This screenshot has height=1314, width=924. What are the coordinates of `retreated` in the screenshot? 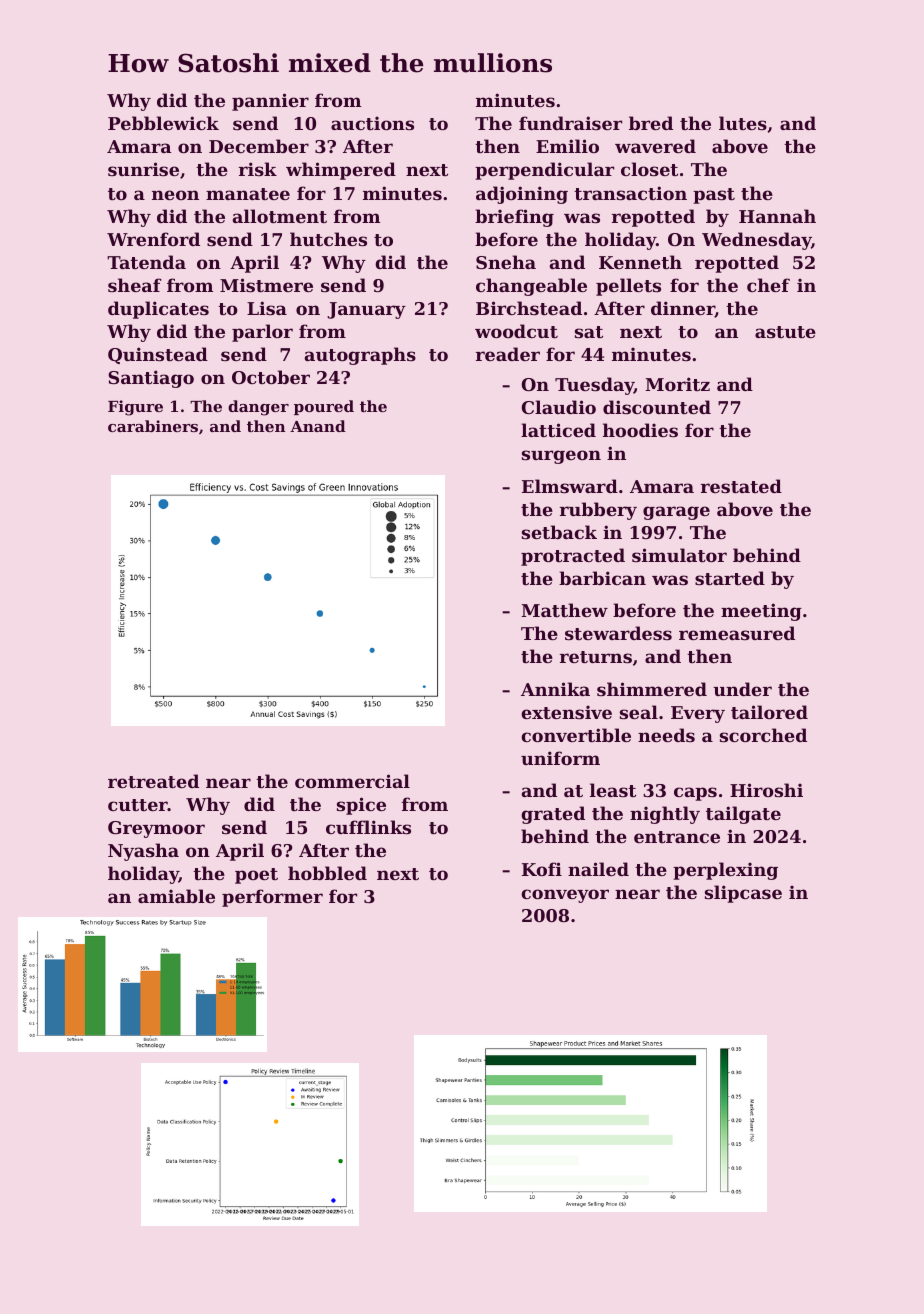 It's located at (153, 781).
